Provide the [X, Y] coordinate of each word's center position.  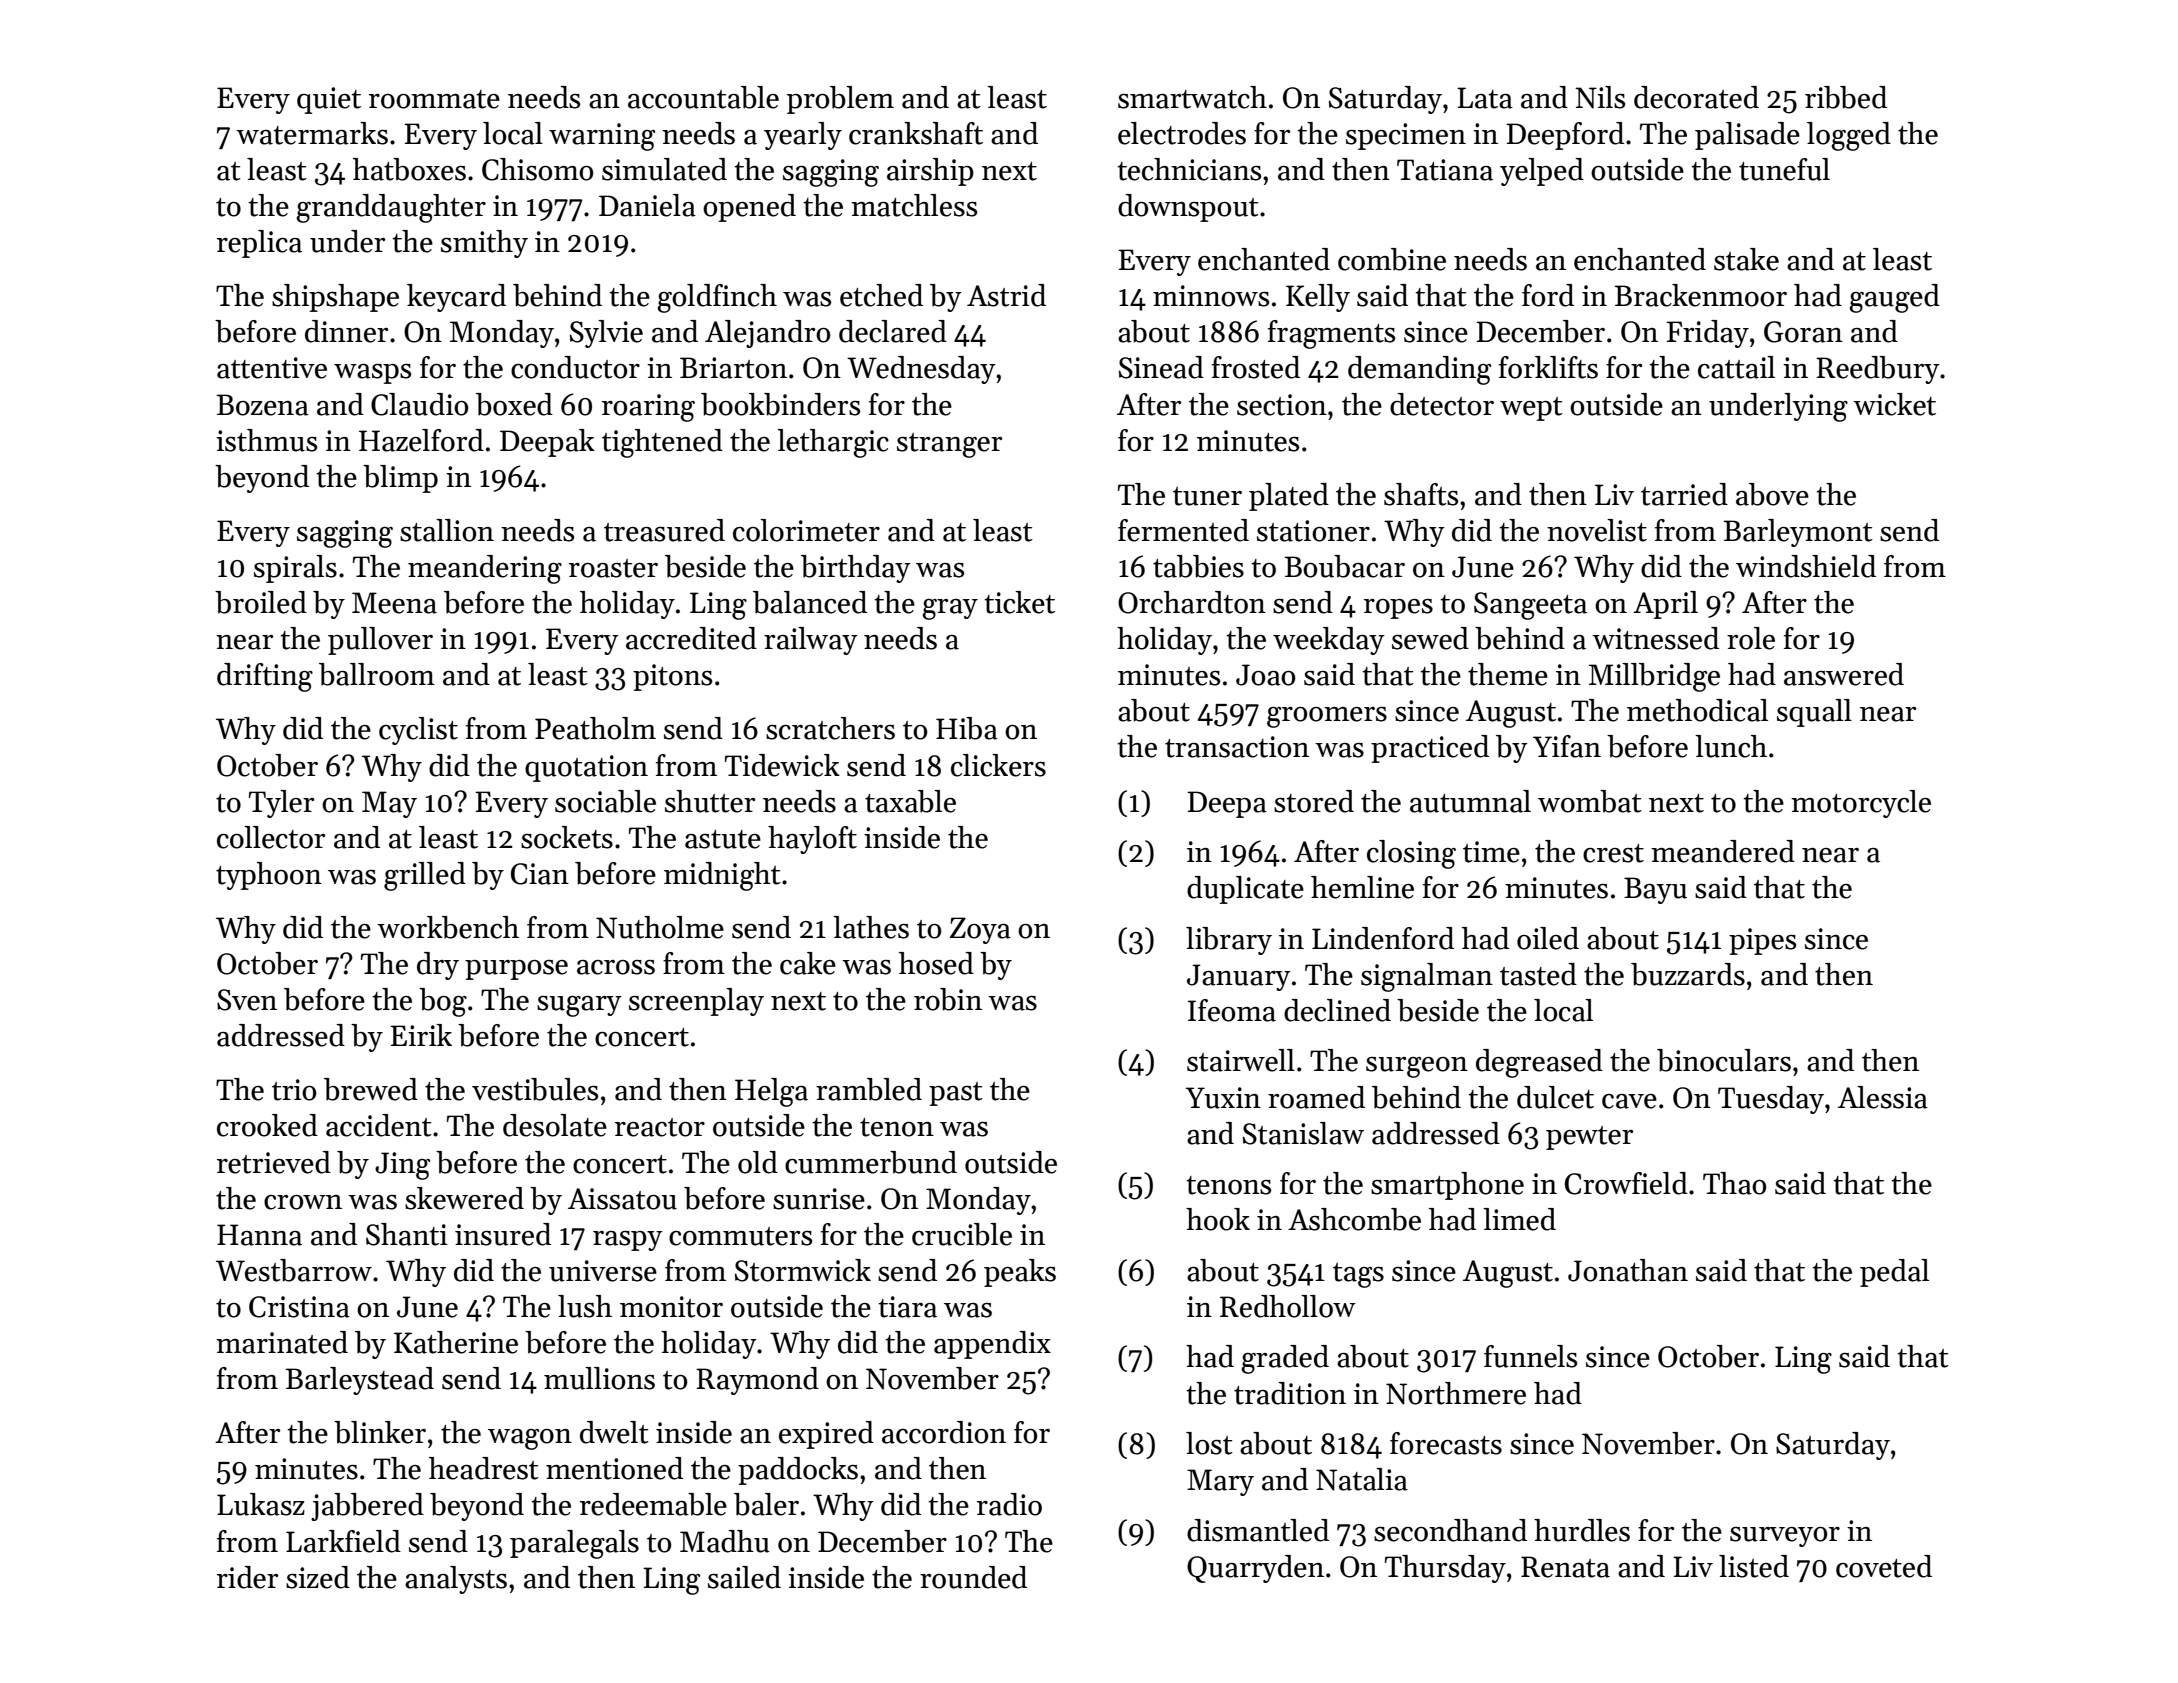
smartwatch [1192, 97]
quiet [329, 100]
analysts [456, 1580]
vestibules [535, 1089]
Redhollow [1288, 1306]
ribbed [1846, 97]
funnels [1530, 1356]
